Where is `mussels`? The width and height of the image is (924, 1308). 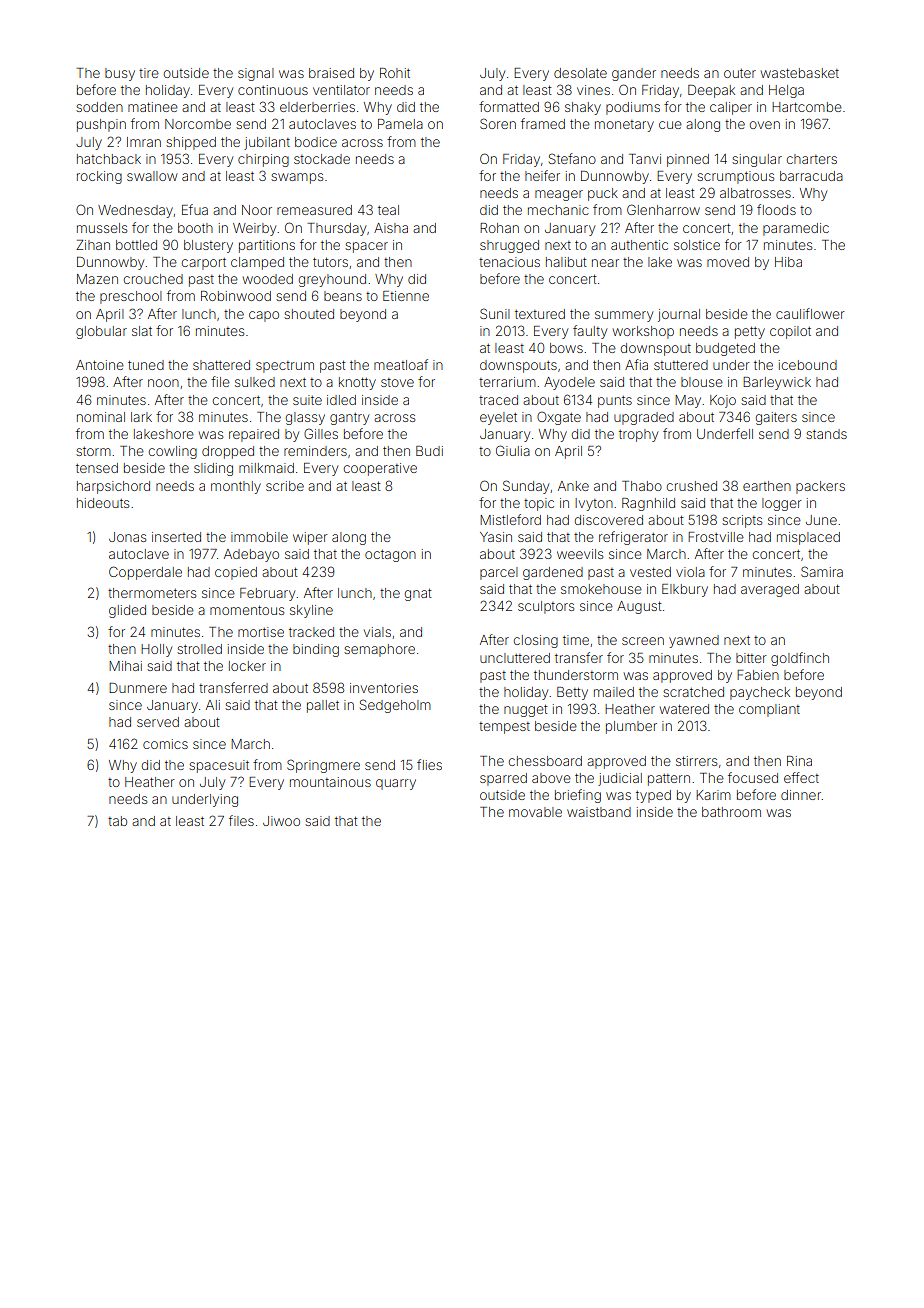
mussels is located at coordinates (102, 228).
